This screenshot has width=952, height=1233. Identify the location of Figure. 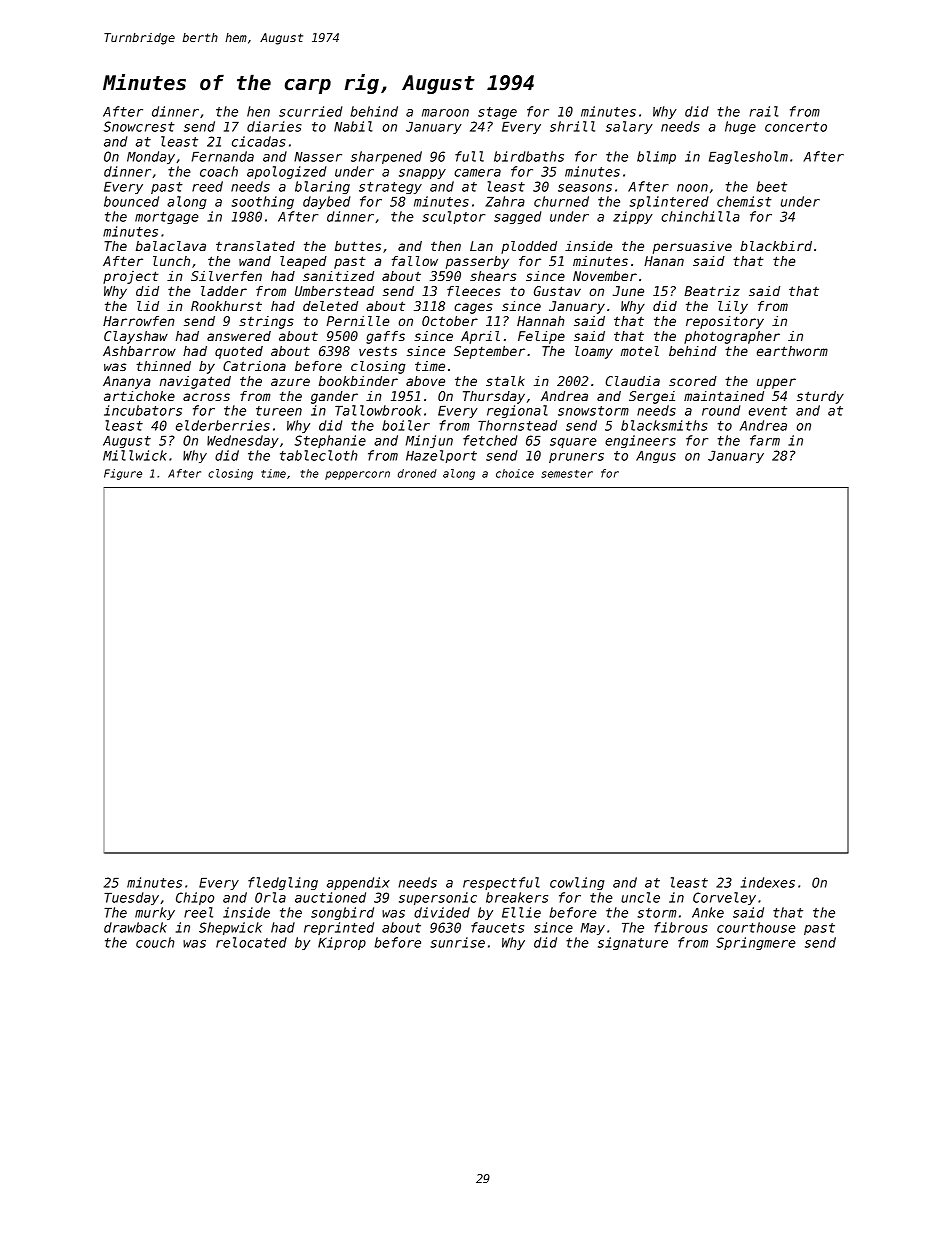
(123, 474).
